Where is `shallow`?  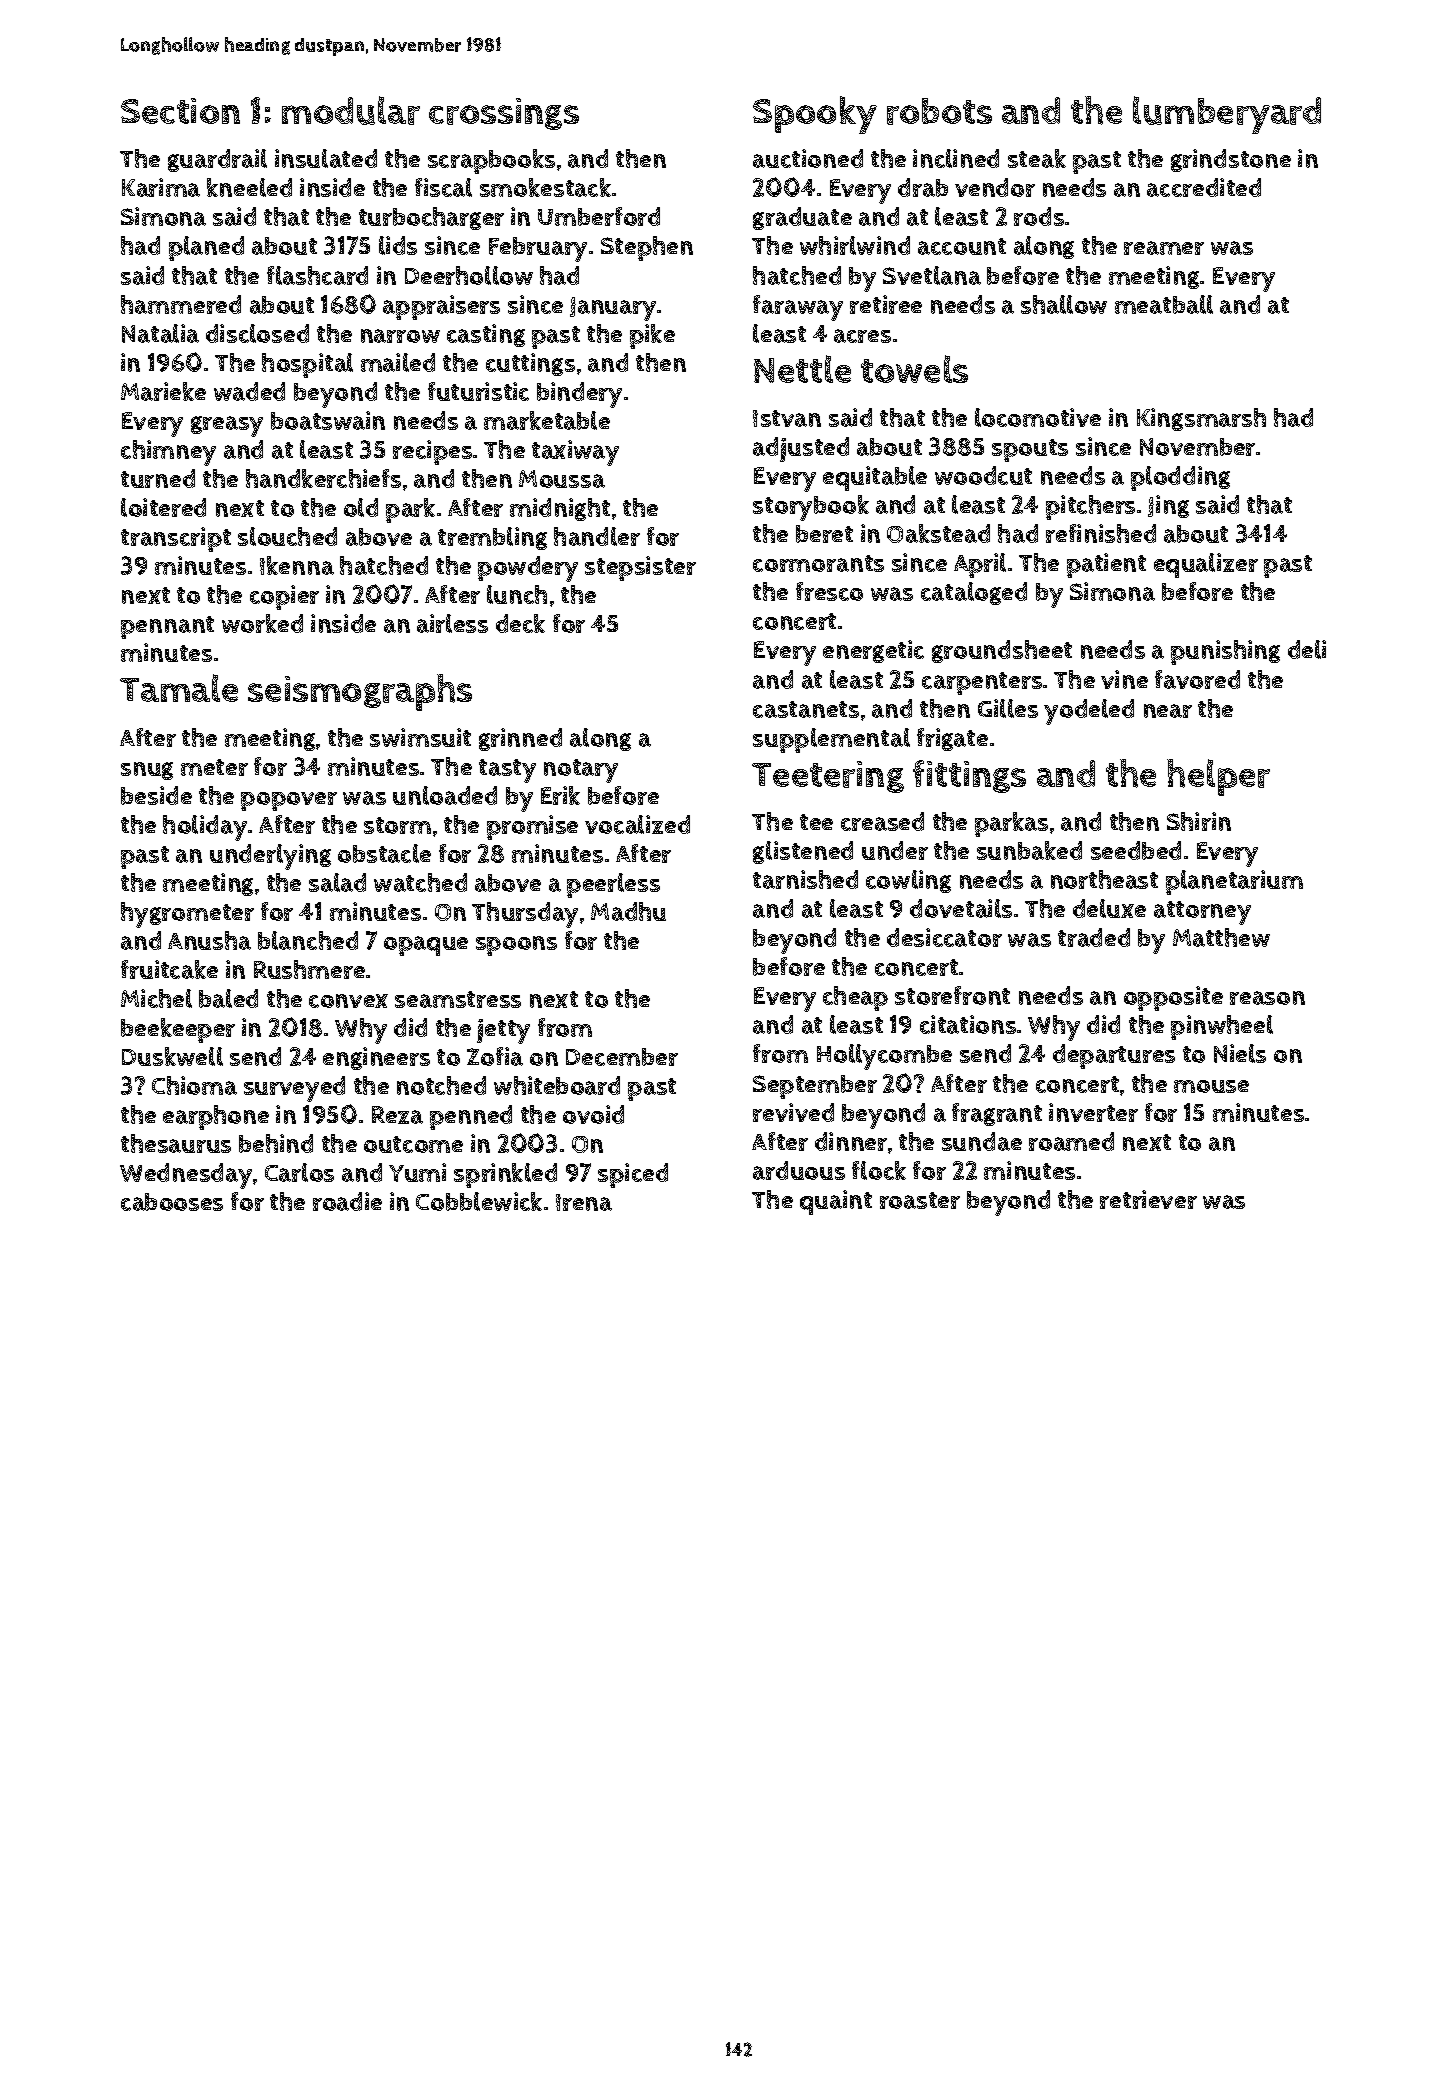 shallow is located at coordinates (1064, 304).
